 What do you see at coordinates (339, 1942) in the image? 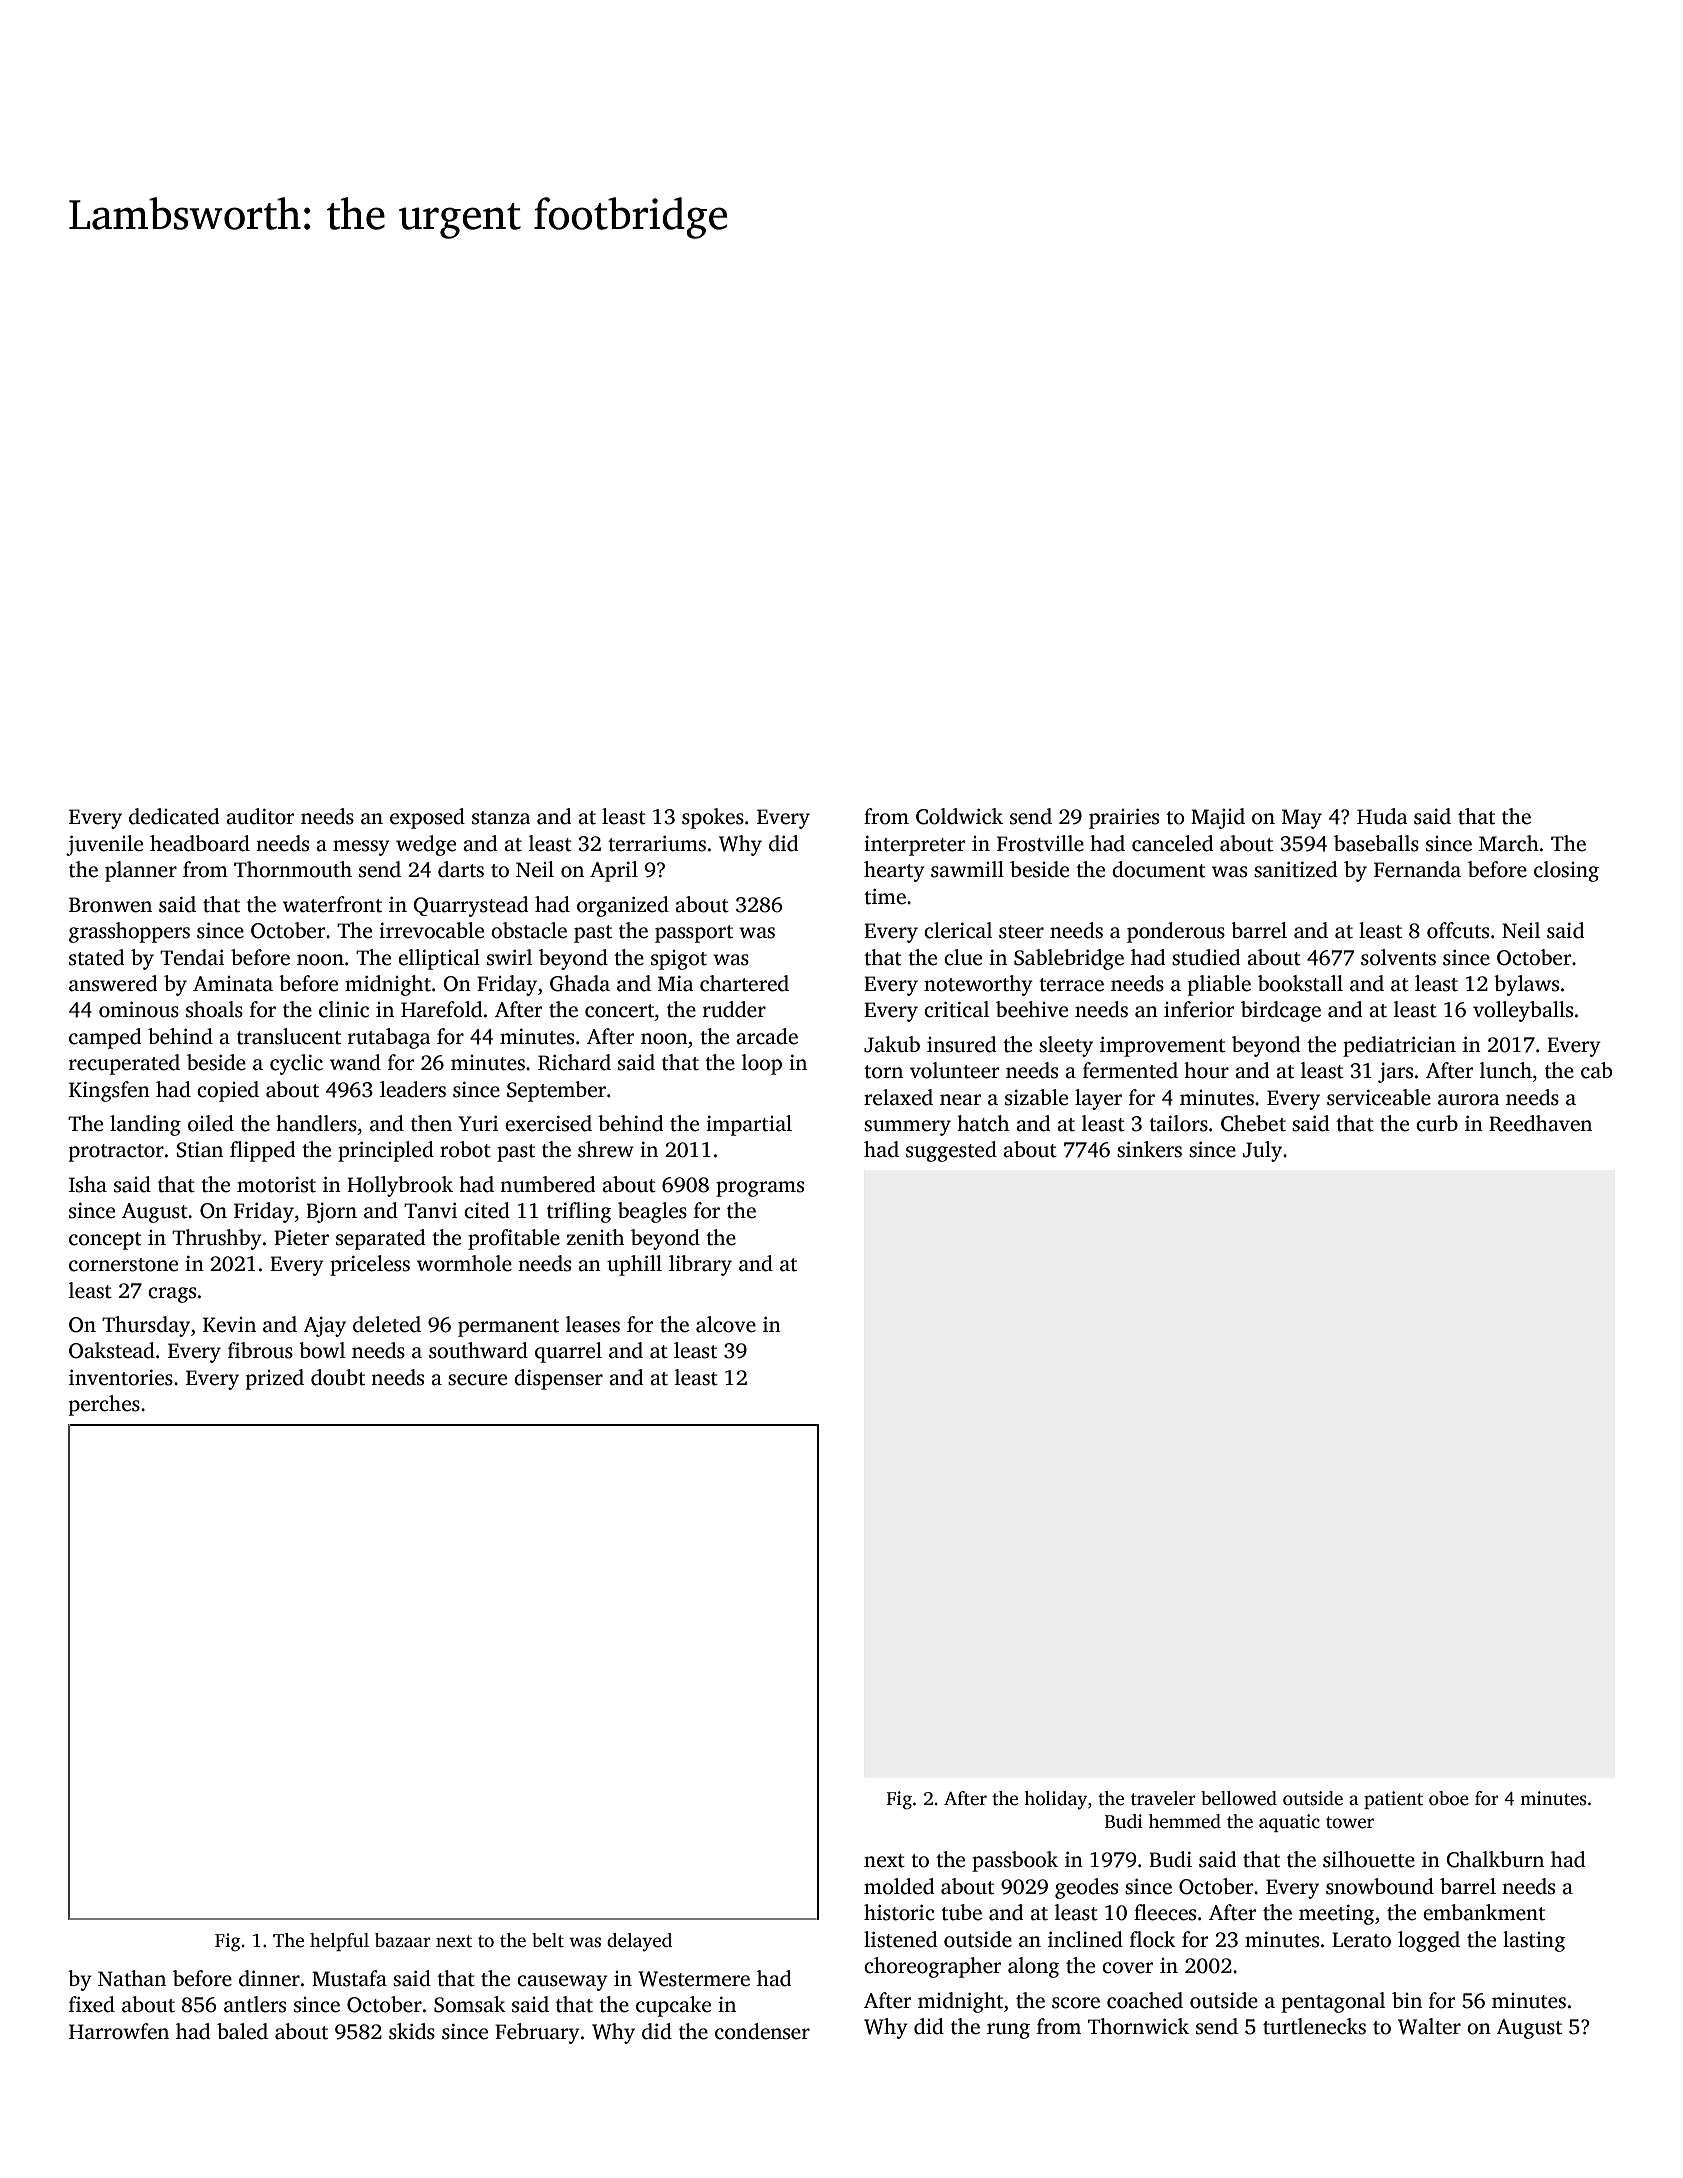
I see `helpful` at bounding box center [339, 1942].
